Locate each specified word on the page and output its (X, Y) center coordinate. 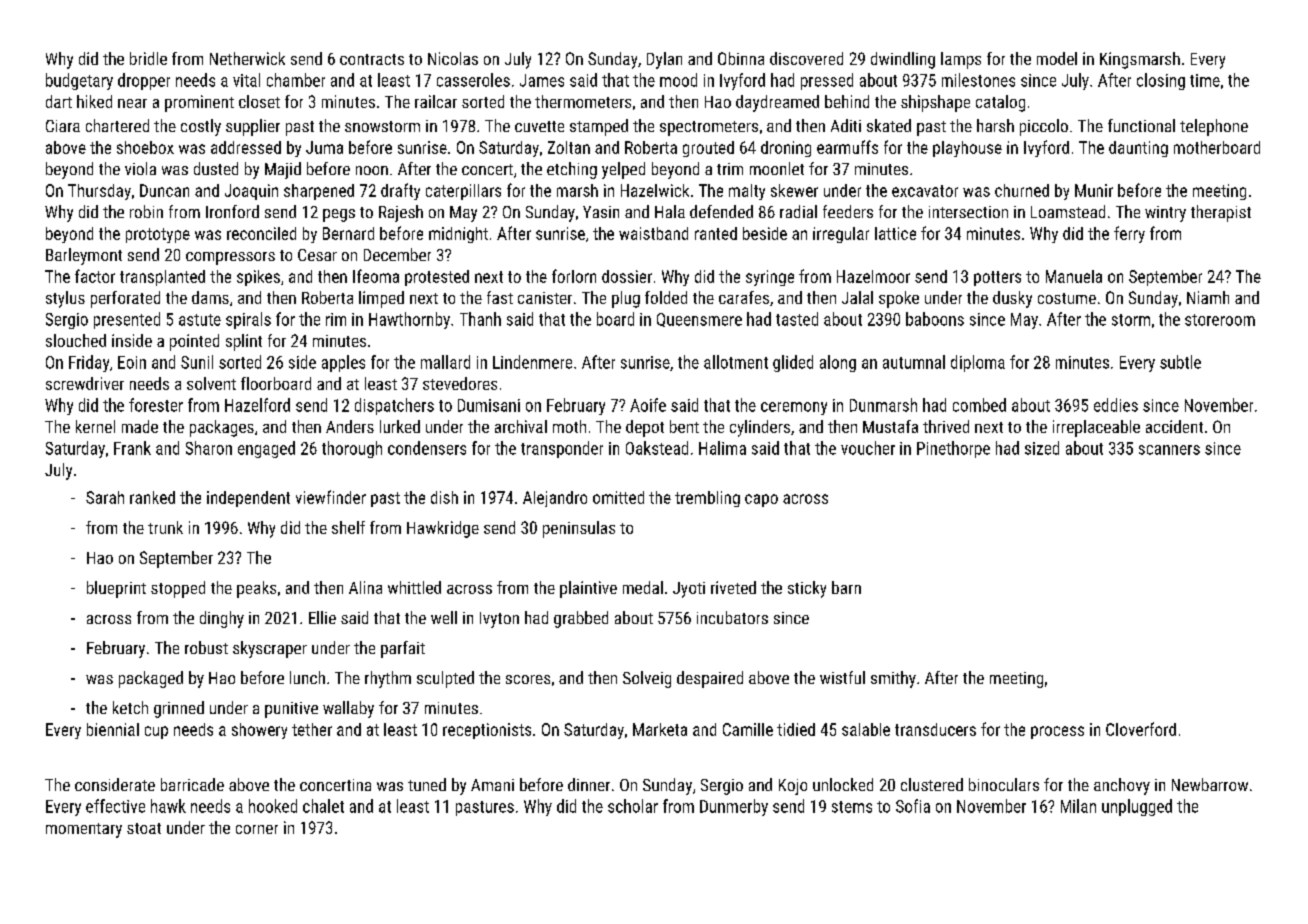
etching (572, 170)
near (132, 103)
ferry (1129, 234)
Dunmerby (734, 807)
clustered (932, 784)
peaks (256, 589)
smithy (893, 679)
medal (643, 587)
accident (1174, 426)
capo (761, 500)
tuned (427, 784)
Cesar (317, 255)
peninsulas (579, 529)
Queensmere (699, 320)
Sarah (105, 497)
